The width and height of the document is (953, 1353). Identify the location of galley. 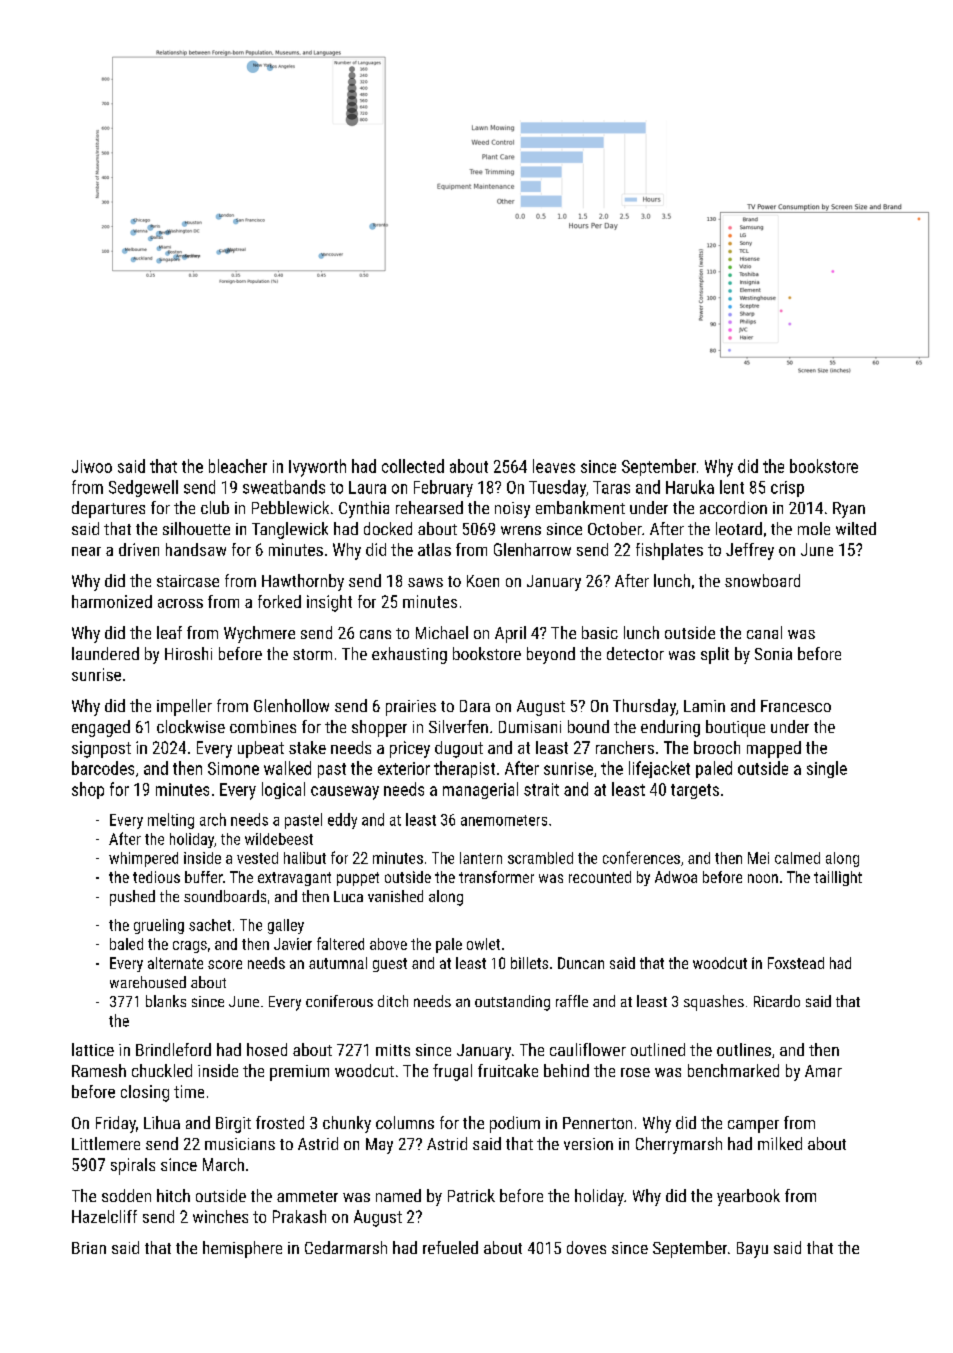
(286, 926).
